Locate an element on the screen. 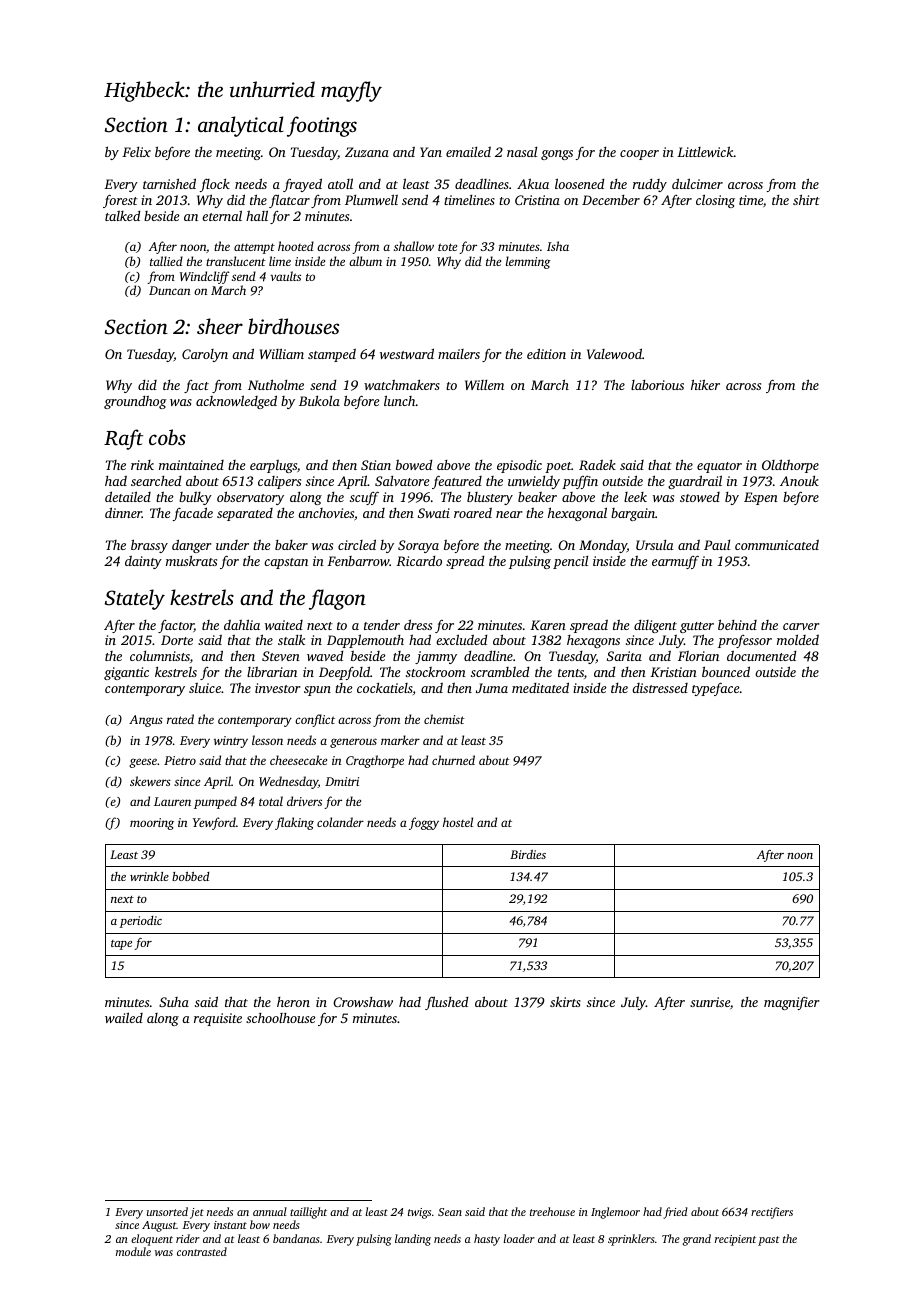 The height and width of the screenshot is (1308, 924). Ursula is located at coordinates (655, 545).
